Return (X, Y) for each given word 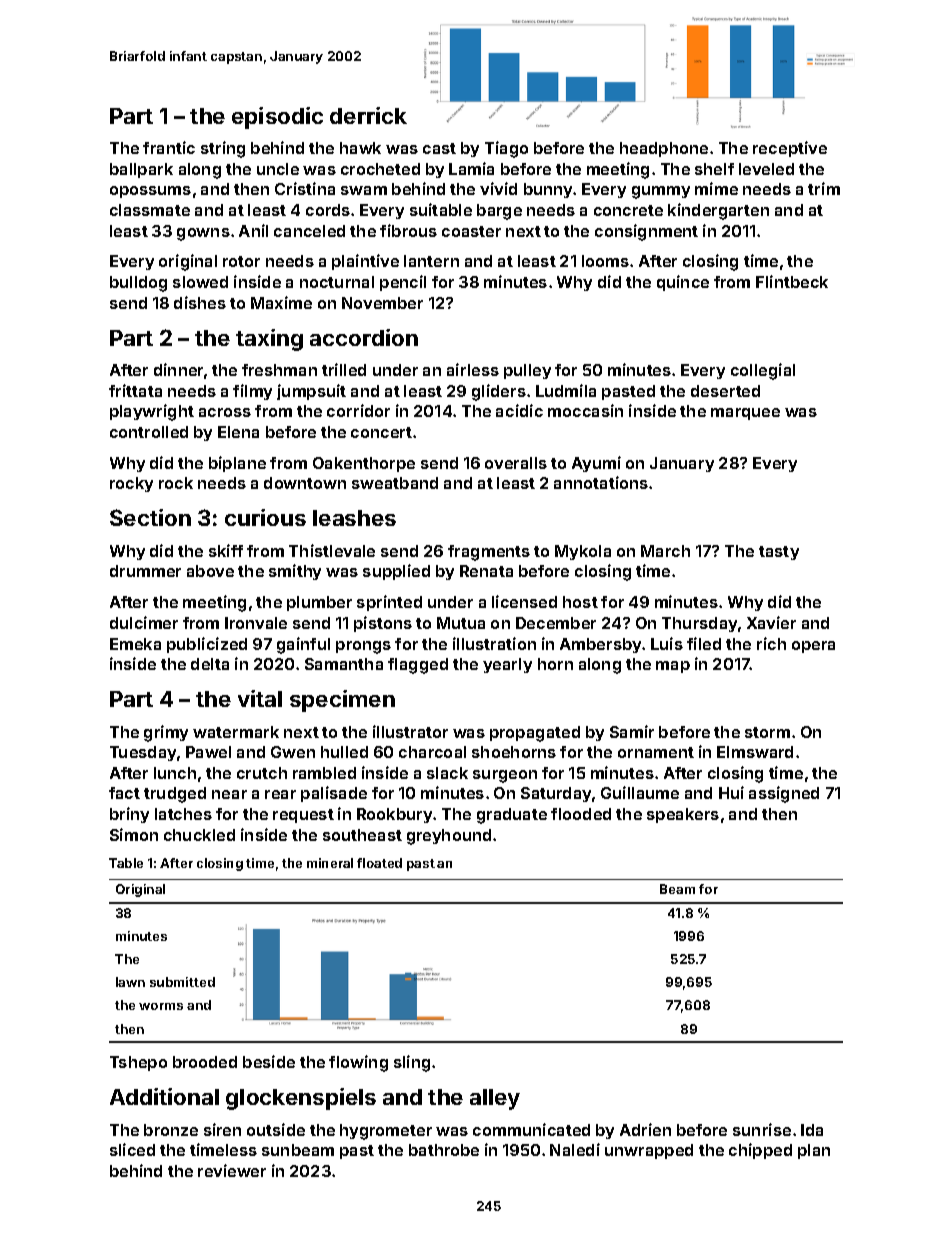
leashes (354, 518)
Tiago (506, 149)
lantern (431, 261)
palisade (334, 794)
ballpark (141, 170)
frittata (135, 390)
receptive (790, 149)
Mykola (583, 552)
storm (767, 732)
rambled (324, 773)
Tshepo (138, 1063)
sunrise (762, 1129)
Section (150, 517)
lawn (130, 982)
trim (824, 188)
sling (412, 1063)
